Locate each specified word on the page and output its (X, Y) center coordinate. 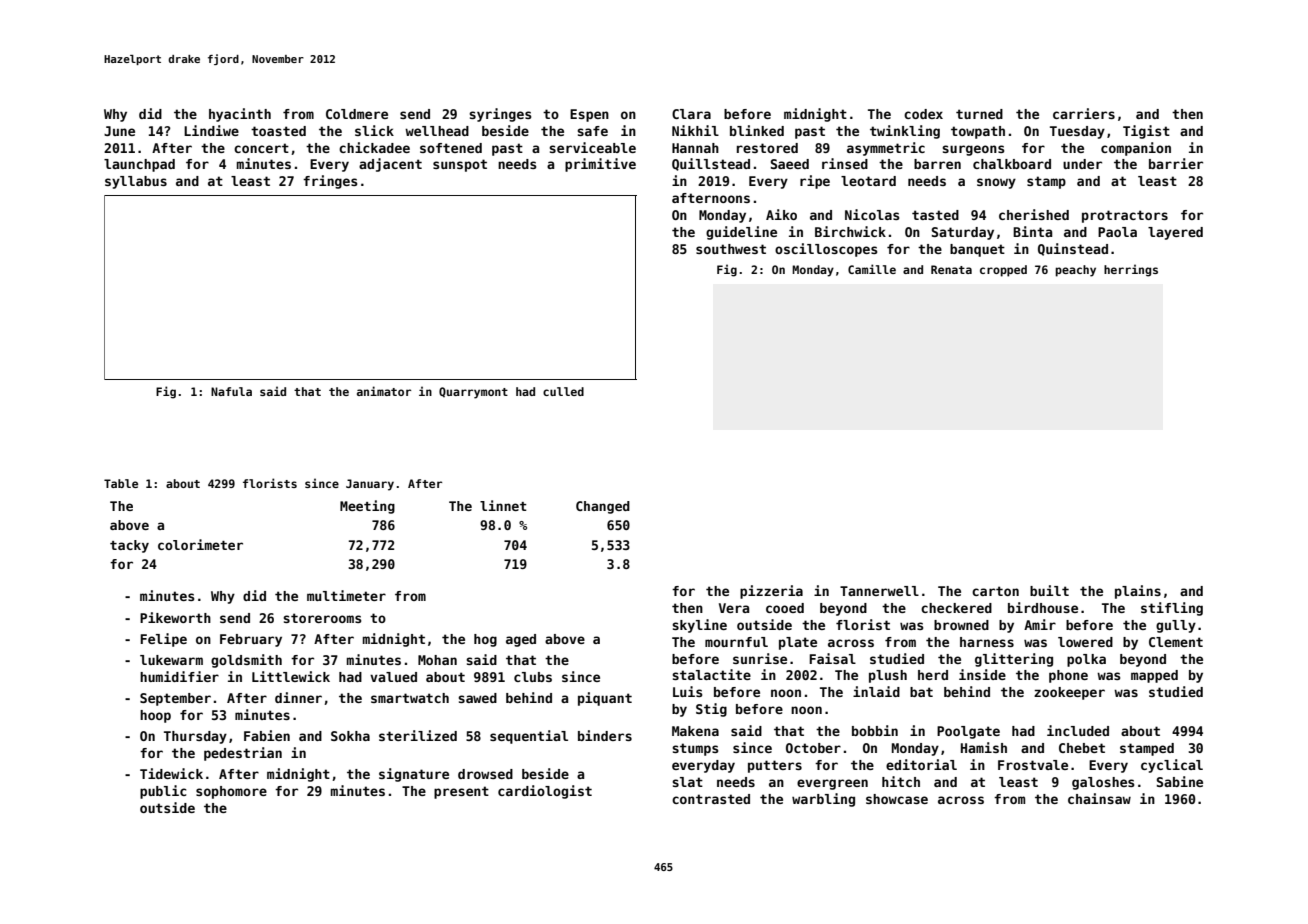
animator (384, 391)
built (1049, 590)
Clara (691, 114)
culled (563, 391)
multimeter (346, 595)
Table (121, 483)
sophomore (231, 792)
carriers (1084, 113)
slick (374, 130)
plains (1138, 592)
